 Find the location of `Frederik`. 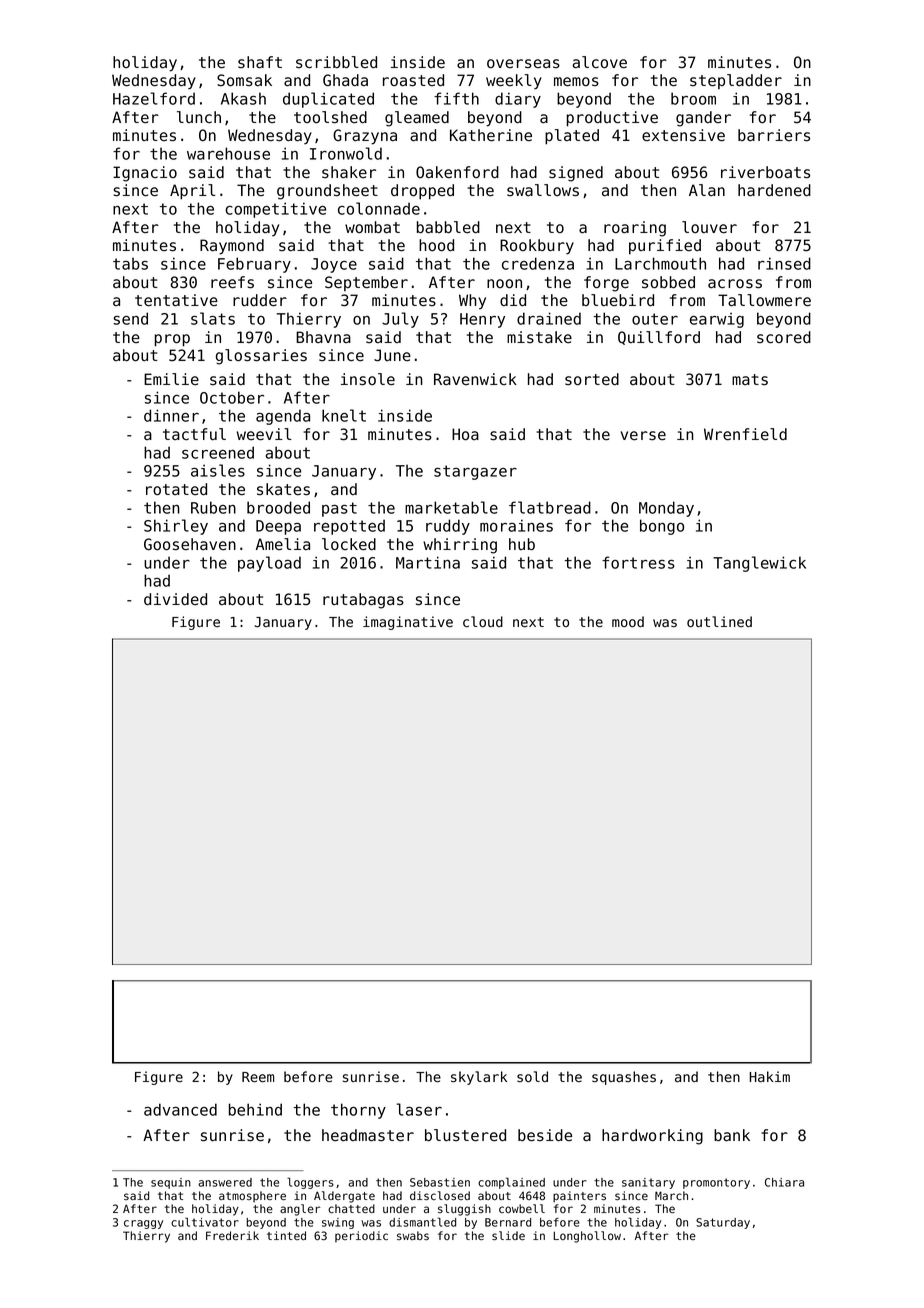

Frederik is located at coordinates (232, 1235).
